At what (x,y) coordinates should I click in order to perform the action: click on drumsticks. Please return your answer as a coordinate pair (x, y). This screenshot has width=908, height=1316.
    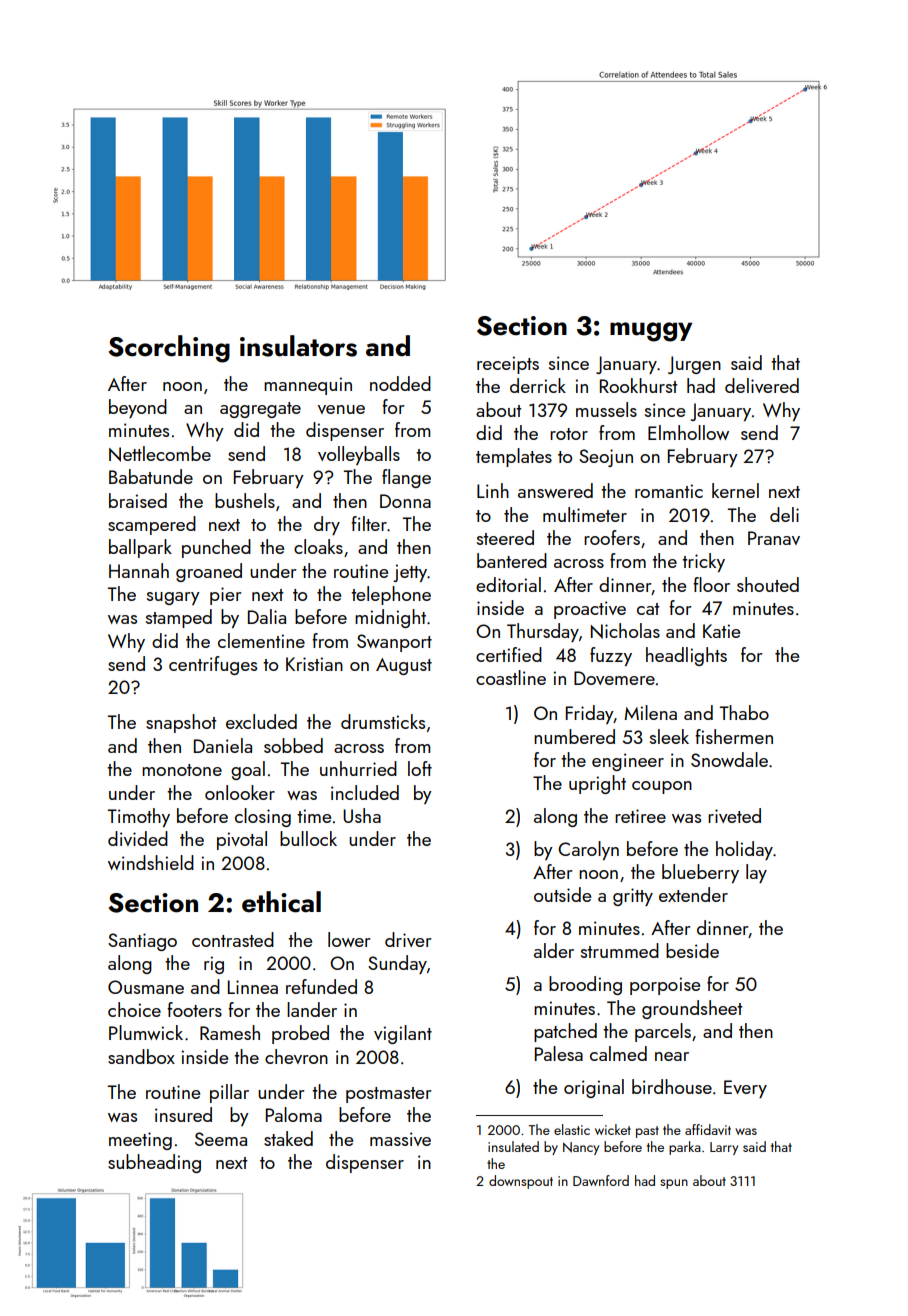
    Looking at the image, I should click on (383, 721).
